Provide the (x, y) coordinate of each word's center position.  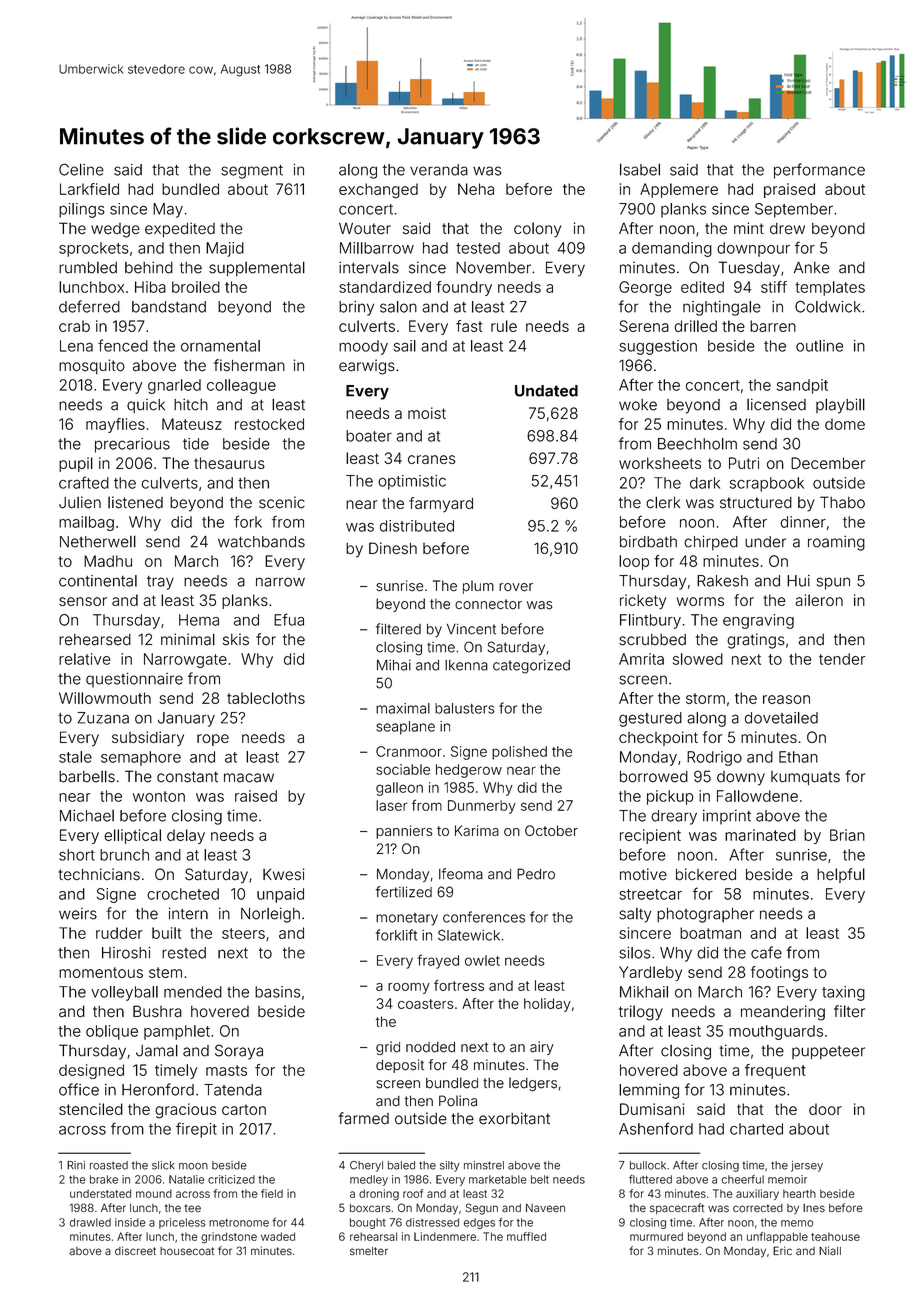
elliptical (132, 836)
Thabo (842, 502)
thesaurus (229, 463)
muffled (526, 1236)
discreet (135, 1250)
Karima (477, 830)
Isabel (640, 169)
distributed (417, 526)
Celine (81, 169)
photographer (705, 915)
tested (478, 248)
